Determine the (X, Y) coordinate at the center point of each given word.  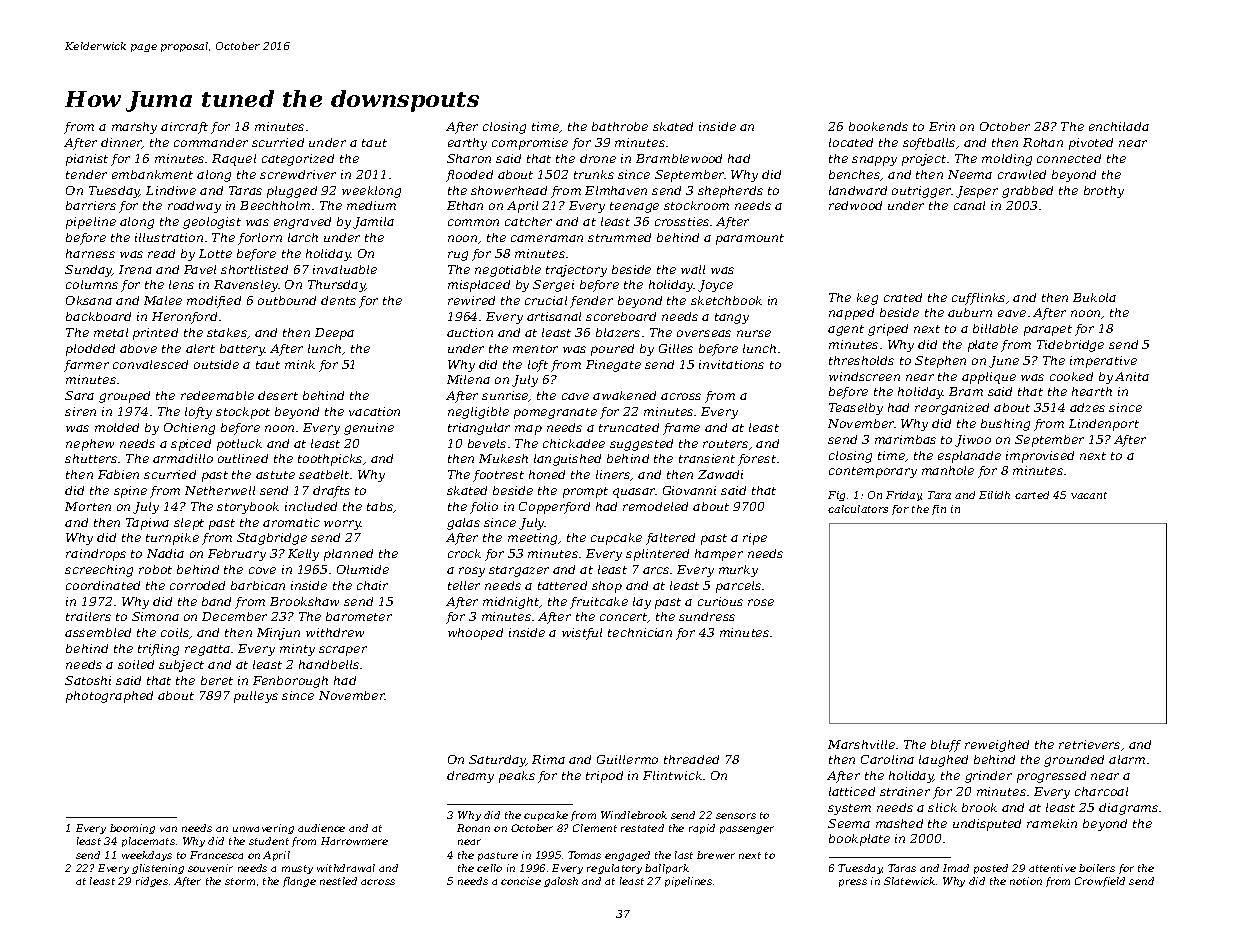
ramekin (1052, 823)
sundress (707, 616)
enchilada (1119, 126)
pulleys (256, 697)
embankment (152, 174)
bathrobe (620, 126)
